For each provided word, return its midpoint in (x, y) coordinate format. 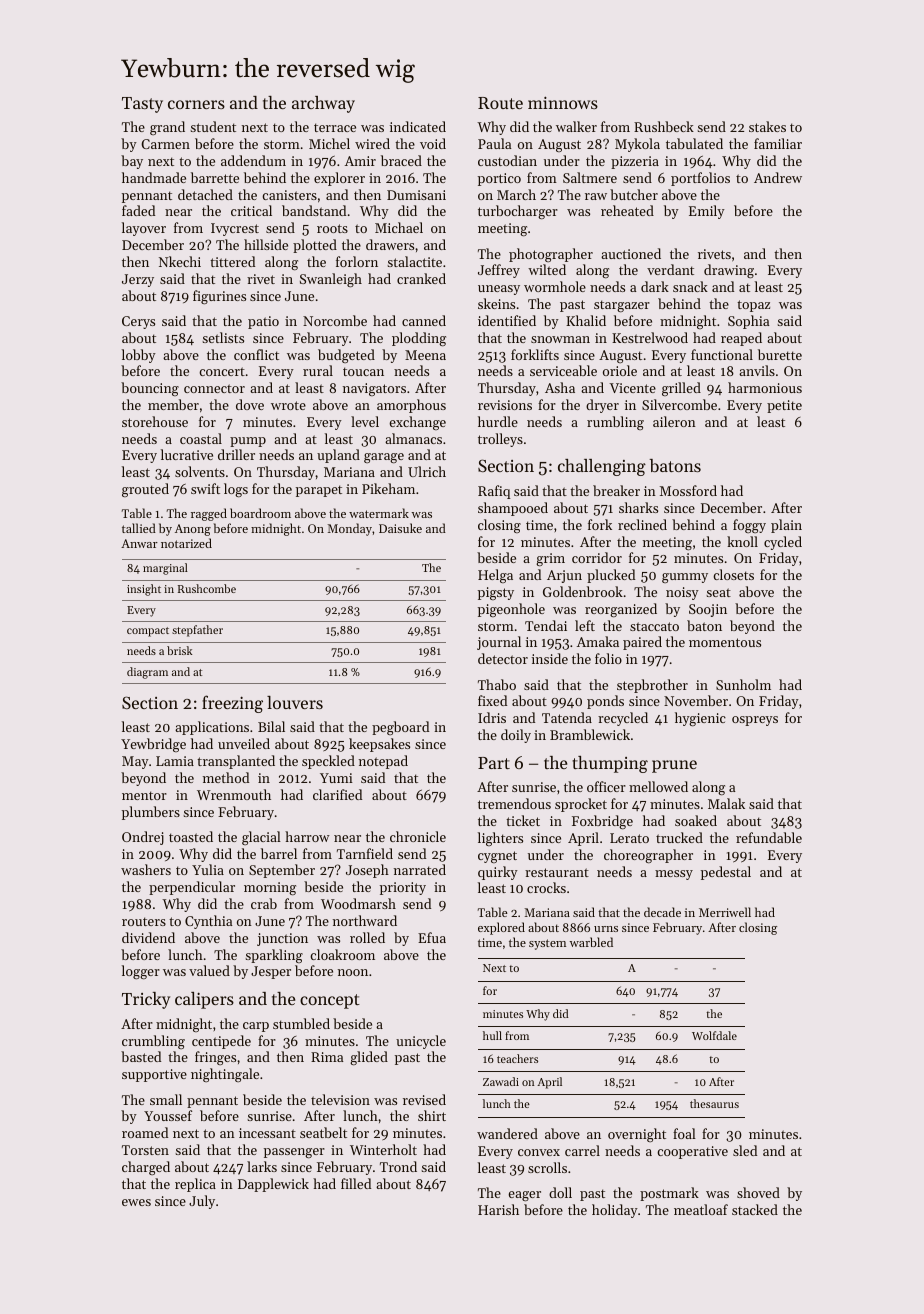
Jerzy (138, 280)
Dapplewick (273, 1185)
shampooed (513, 509)
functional (722, 354)
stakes (767, 126)
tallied (139, 528)
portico (499, 179)
